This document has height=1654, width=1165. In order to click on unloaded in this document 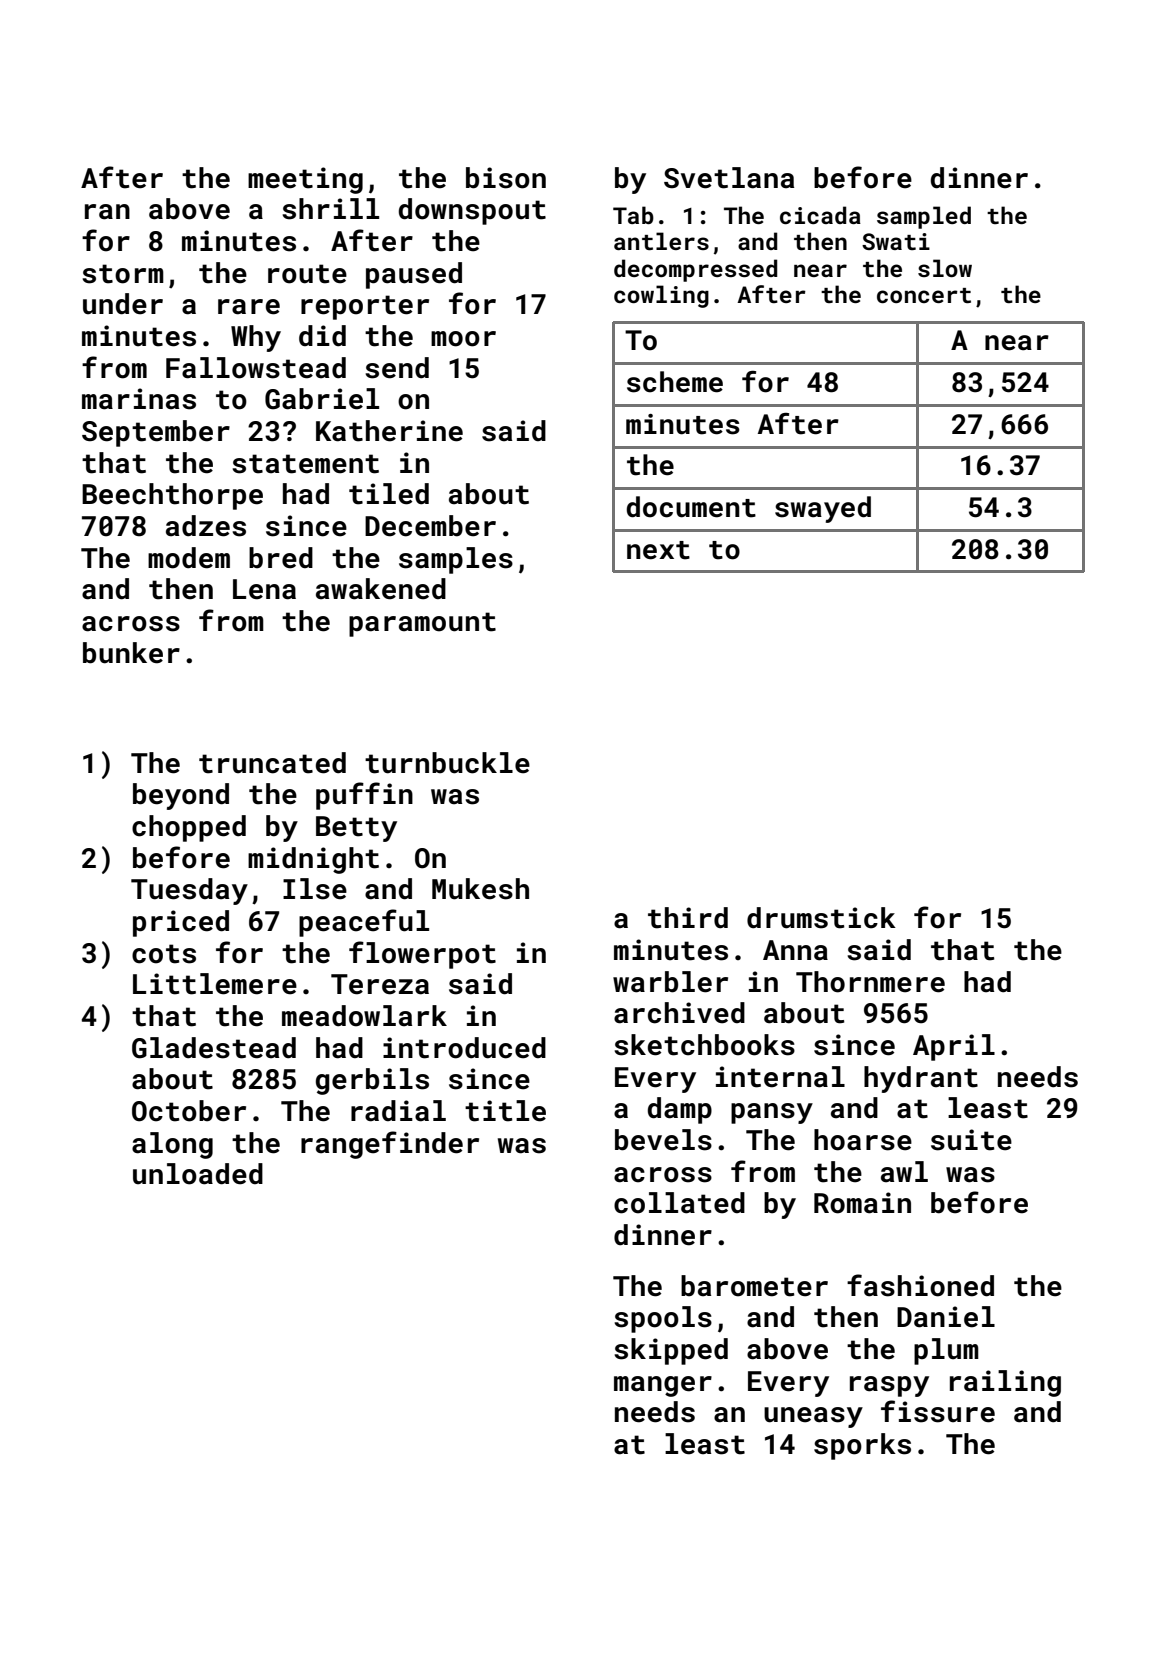, I will do `click(198, 1174)`.
